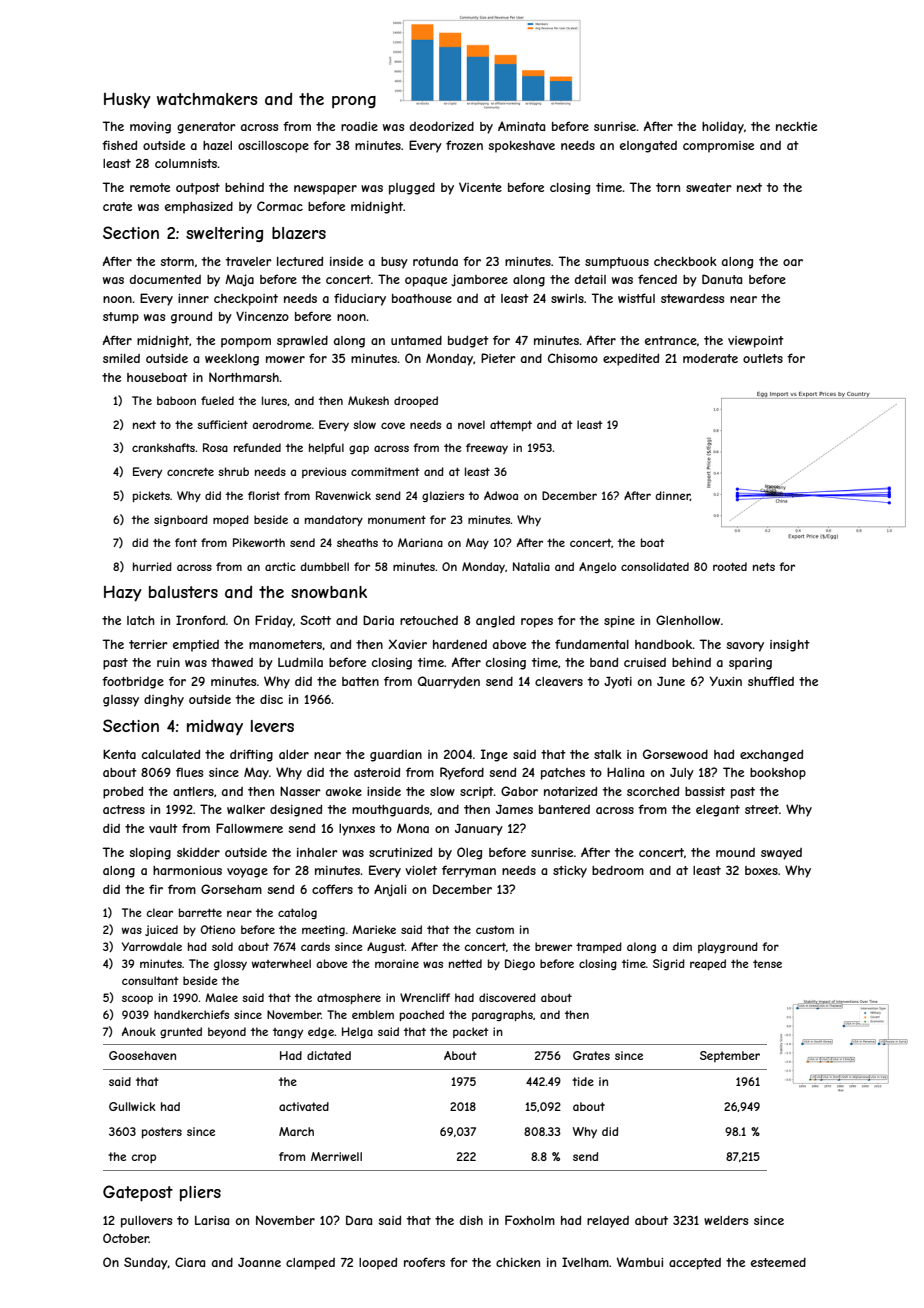 This screenshot has height=1308, width=924. I want to click on Diego, so click(520, 964).
